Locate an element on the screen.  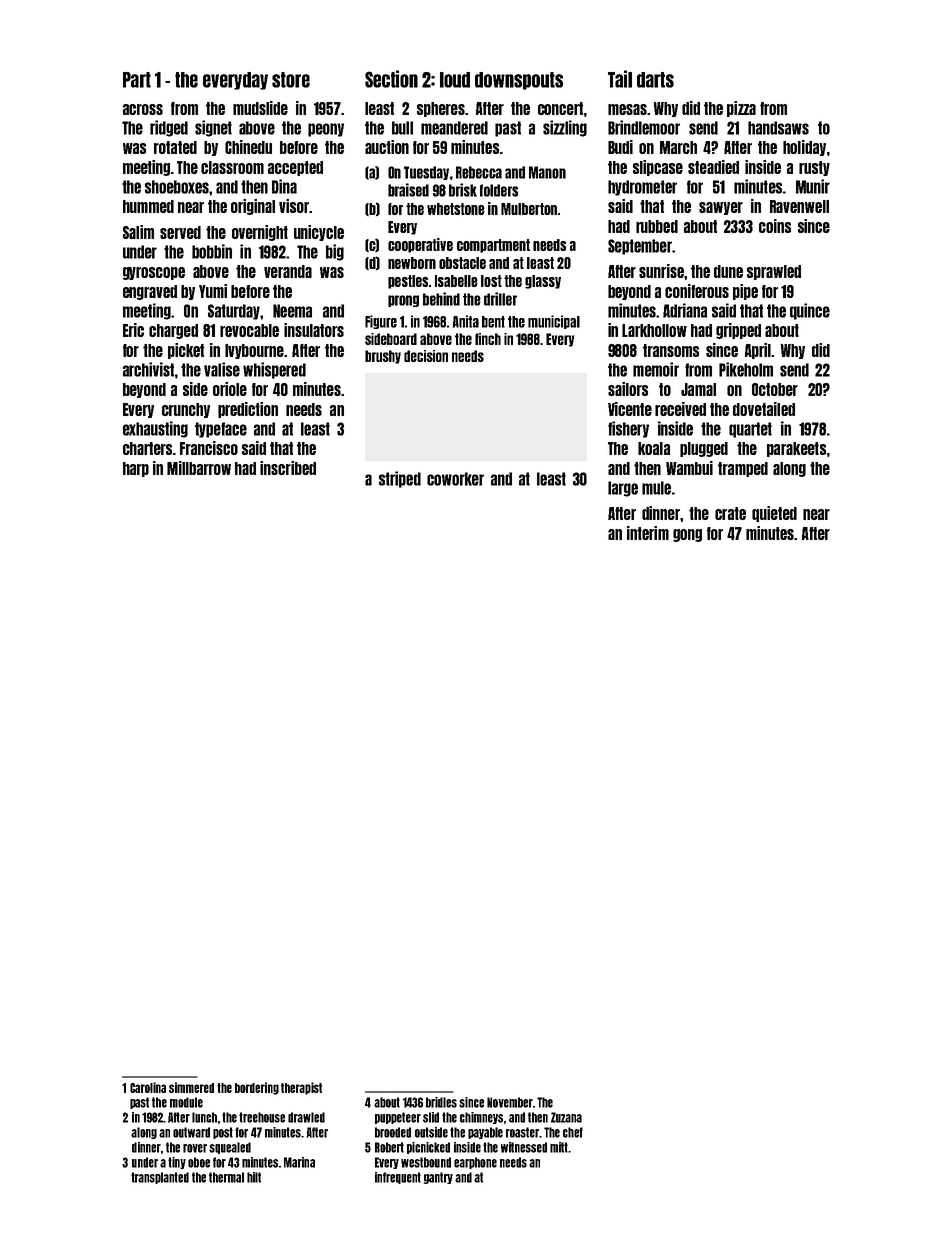
gong is located at coordinates (687, 535).
